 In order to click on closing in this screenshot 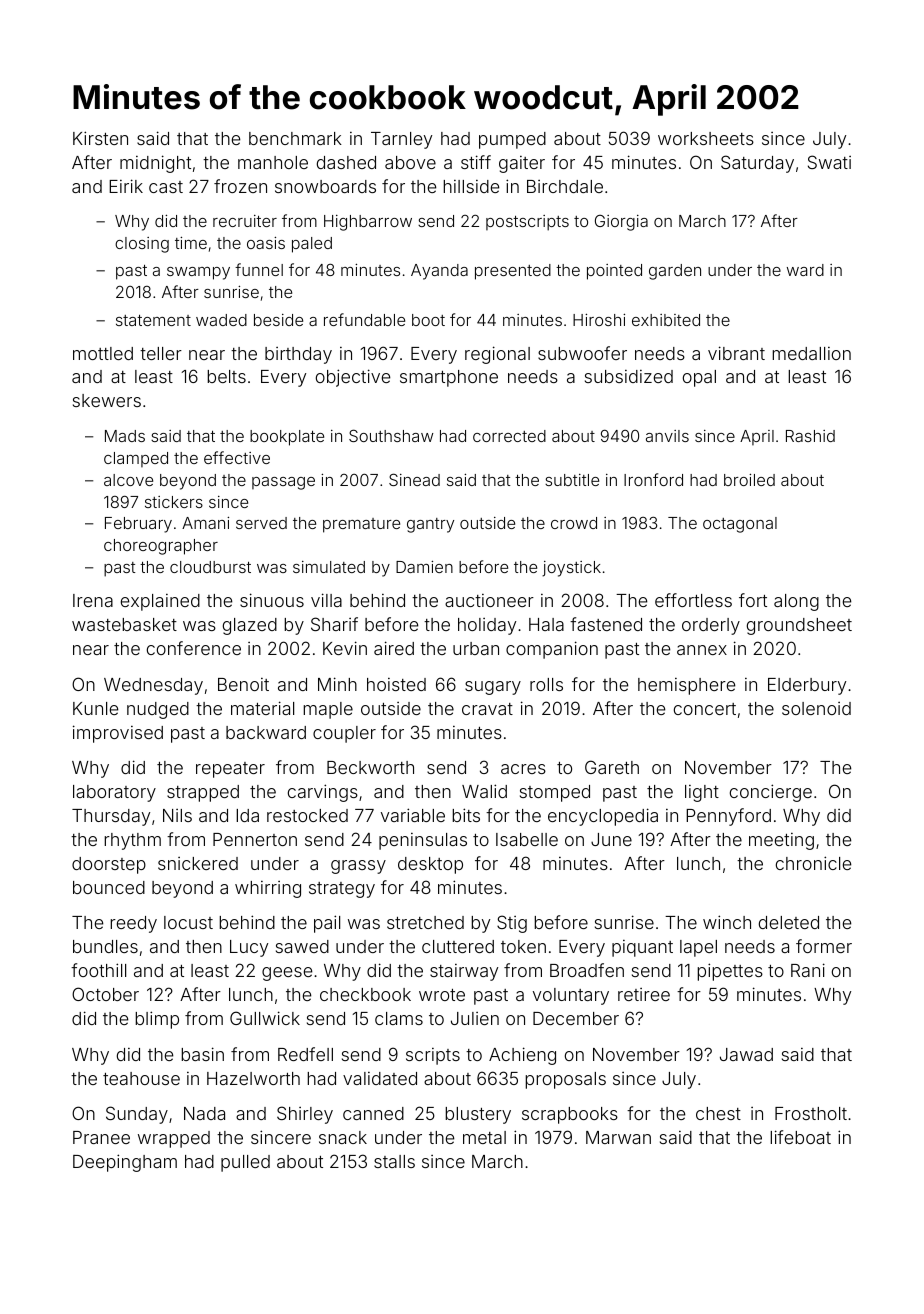, I will do `click(142, 245)`.
